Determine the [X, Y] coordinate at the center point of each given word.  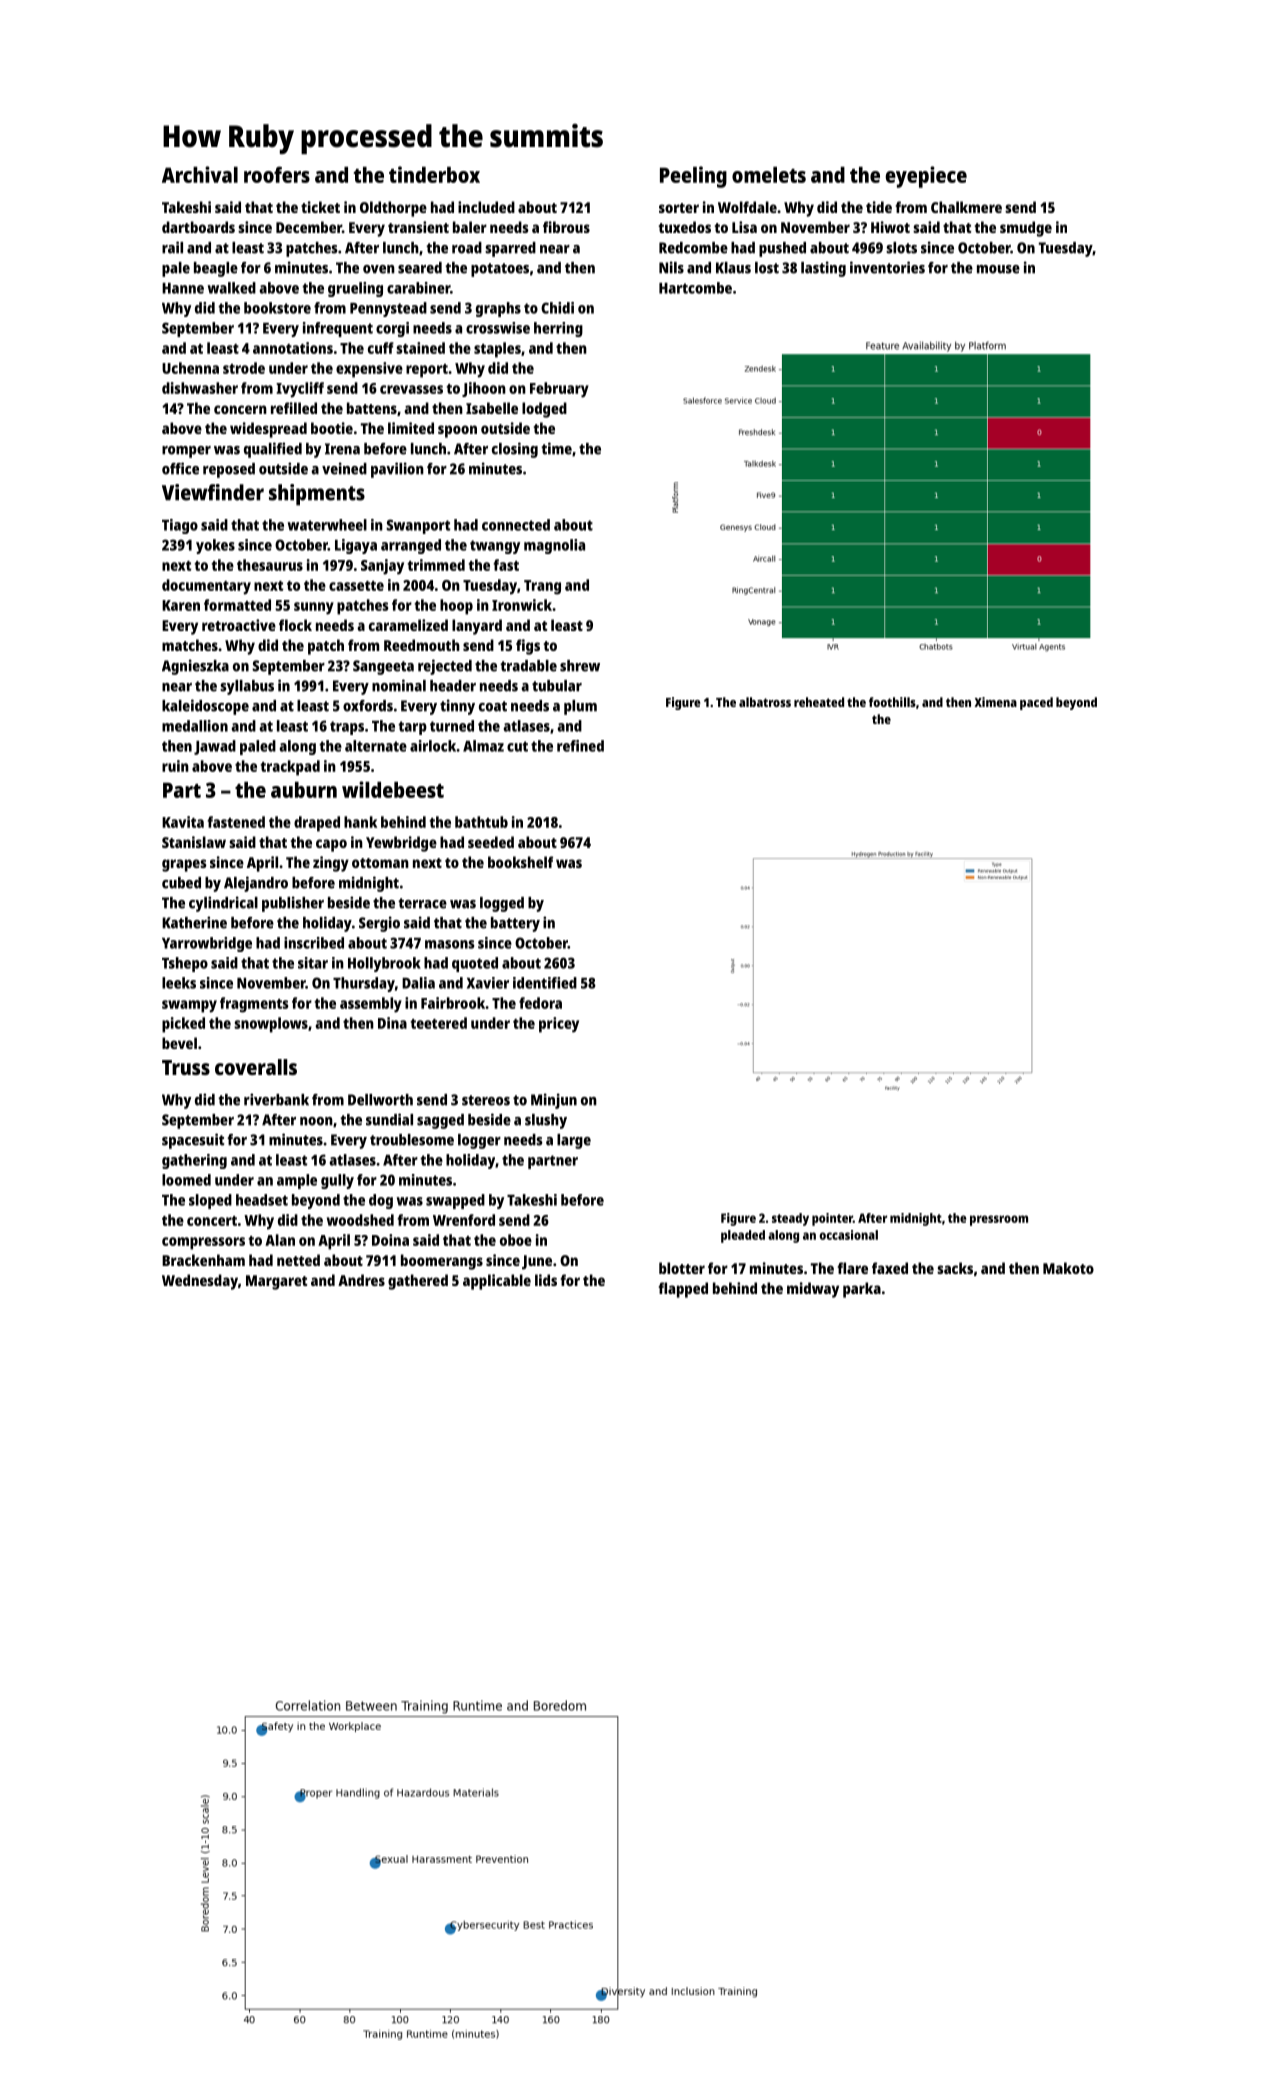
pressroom [999, 1220]
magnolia [554, 546]
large [574, 1141]
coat [493, 706]
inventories [887, 267]
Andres [361, 1280]
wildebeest [393, 789]
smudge [1026, 229]
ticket [320, 207]
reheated [819, 702]
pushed [782, 249]
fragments [254, 1005]
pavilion [397, 470]
